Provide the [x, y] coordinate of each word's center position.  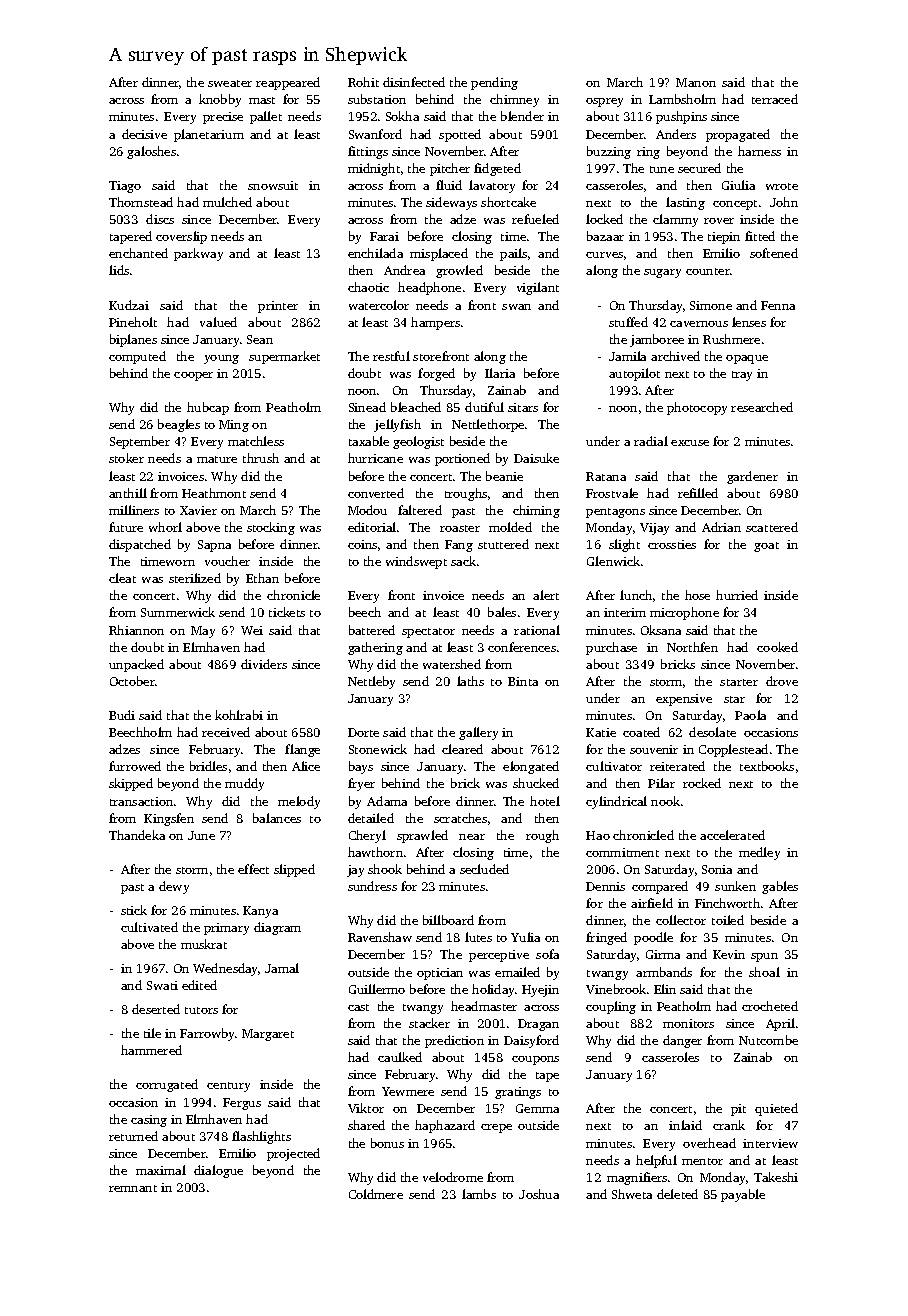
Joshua [539, 1194]
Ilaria [500, 373]
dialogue [218, 1171]
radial [651, 441]
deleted [677, 1194]
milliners [134, 510]
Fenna [778, 305]
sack [463, 561]
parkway [198, 254]
